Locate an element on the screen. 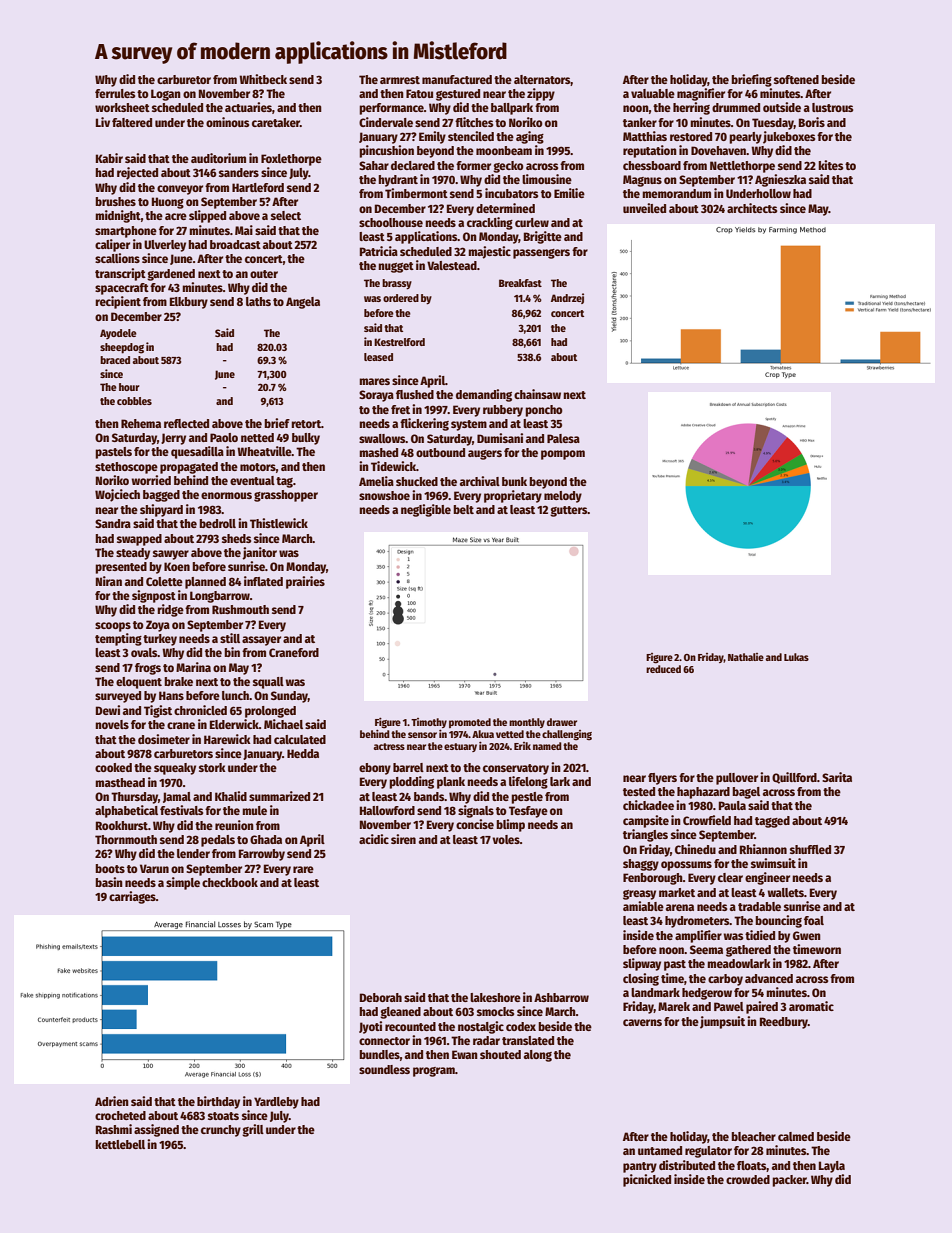  rare is located at coordinates (303, 869).
